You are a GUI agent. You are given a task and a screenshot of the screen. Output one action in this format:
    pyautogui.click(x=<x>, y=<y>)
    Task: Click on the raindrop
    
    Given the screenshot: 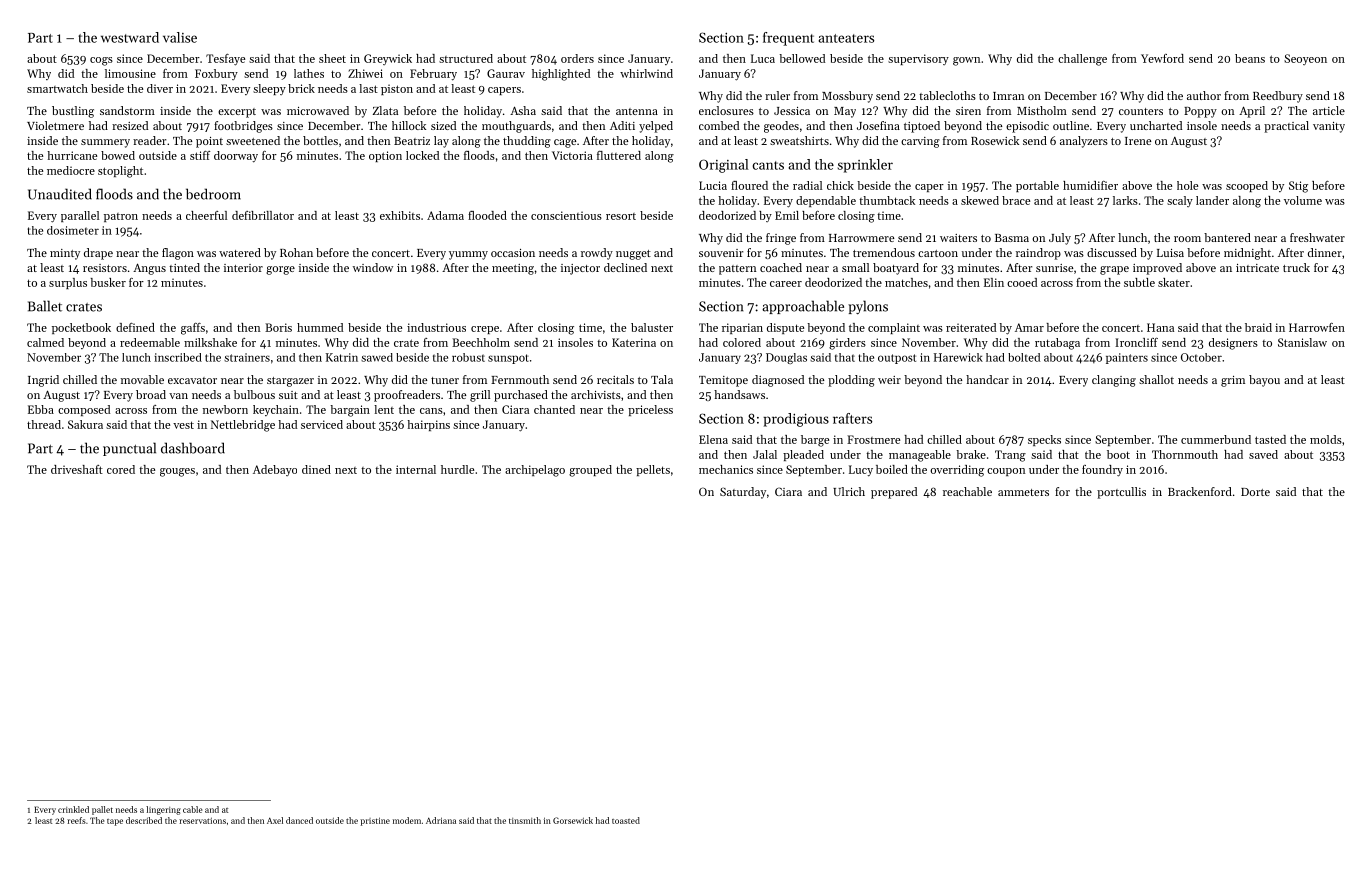 What is the action you would take?
    pyautogui.click(x=1038, y=254)
